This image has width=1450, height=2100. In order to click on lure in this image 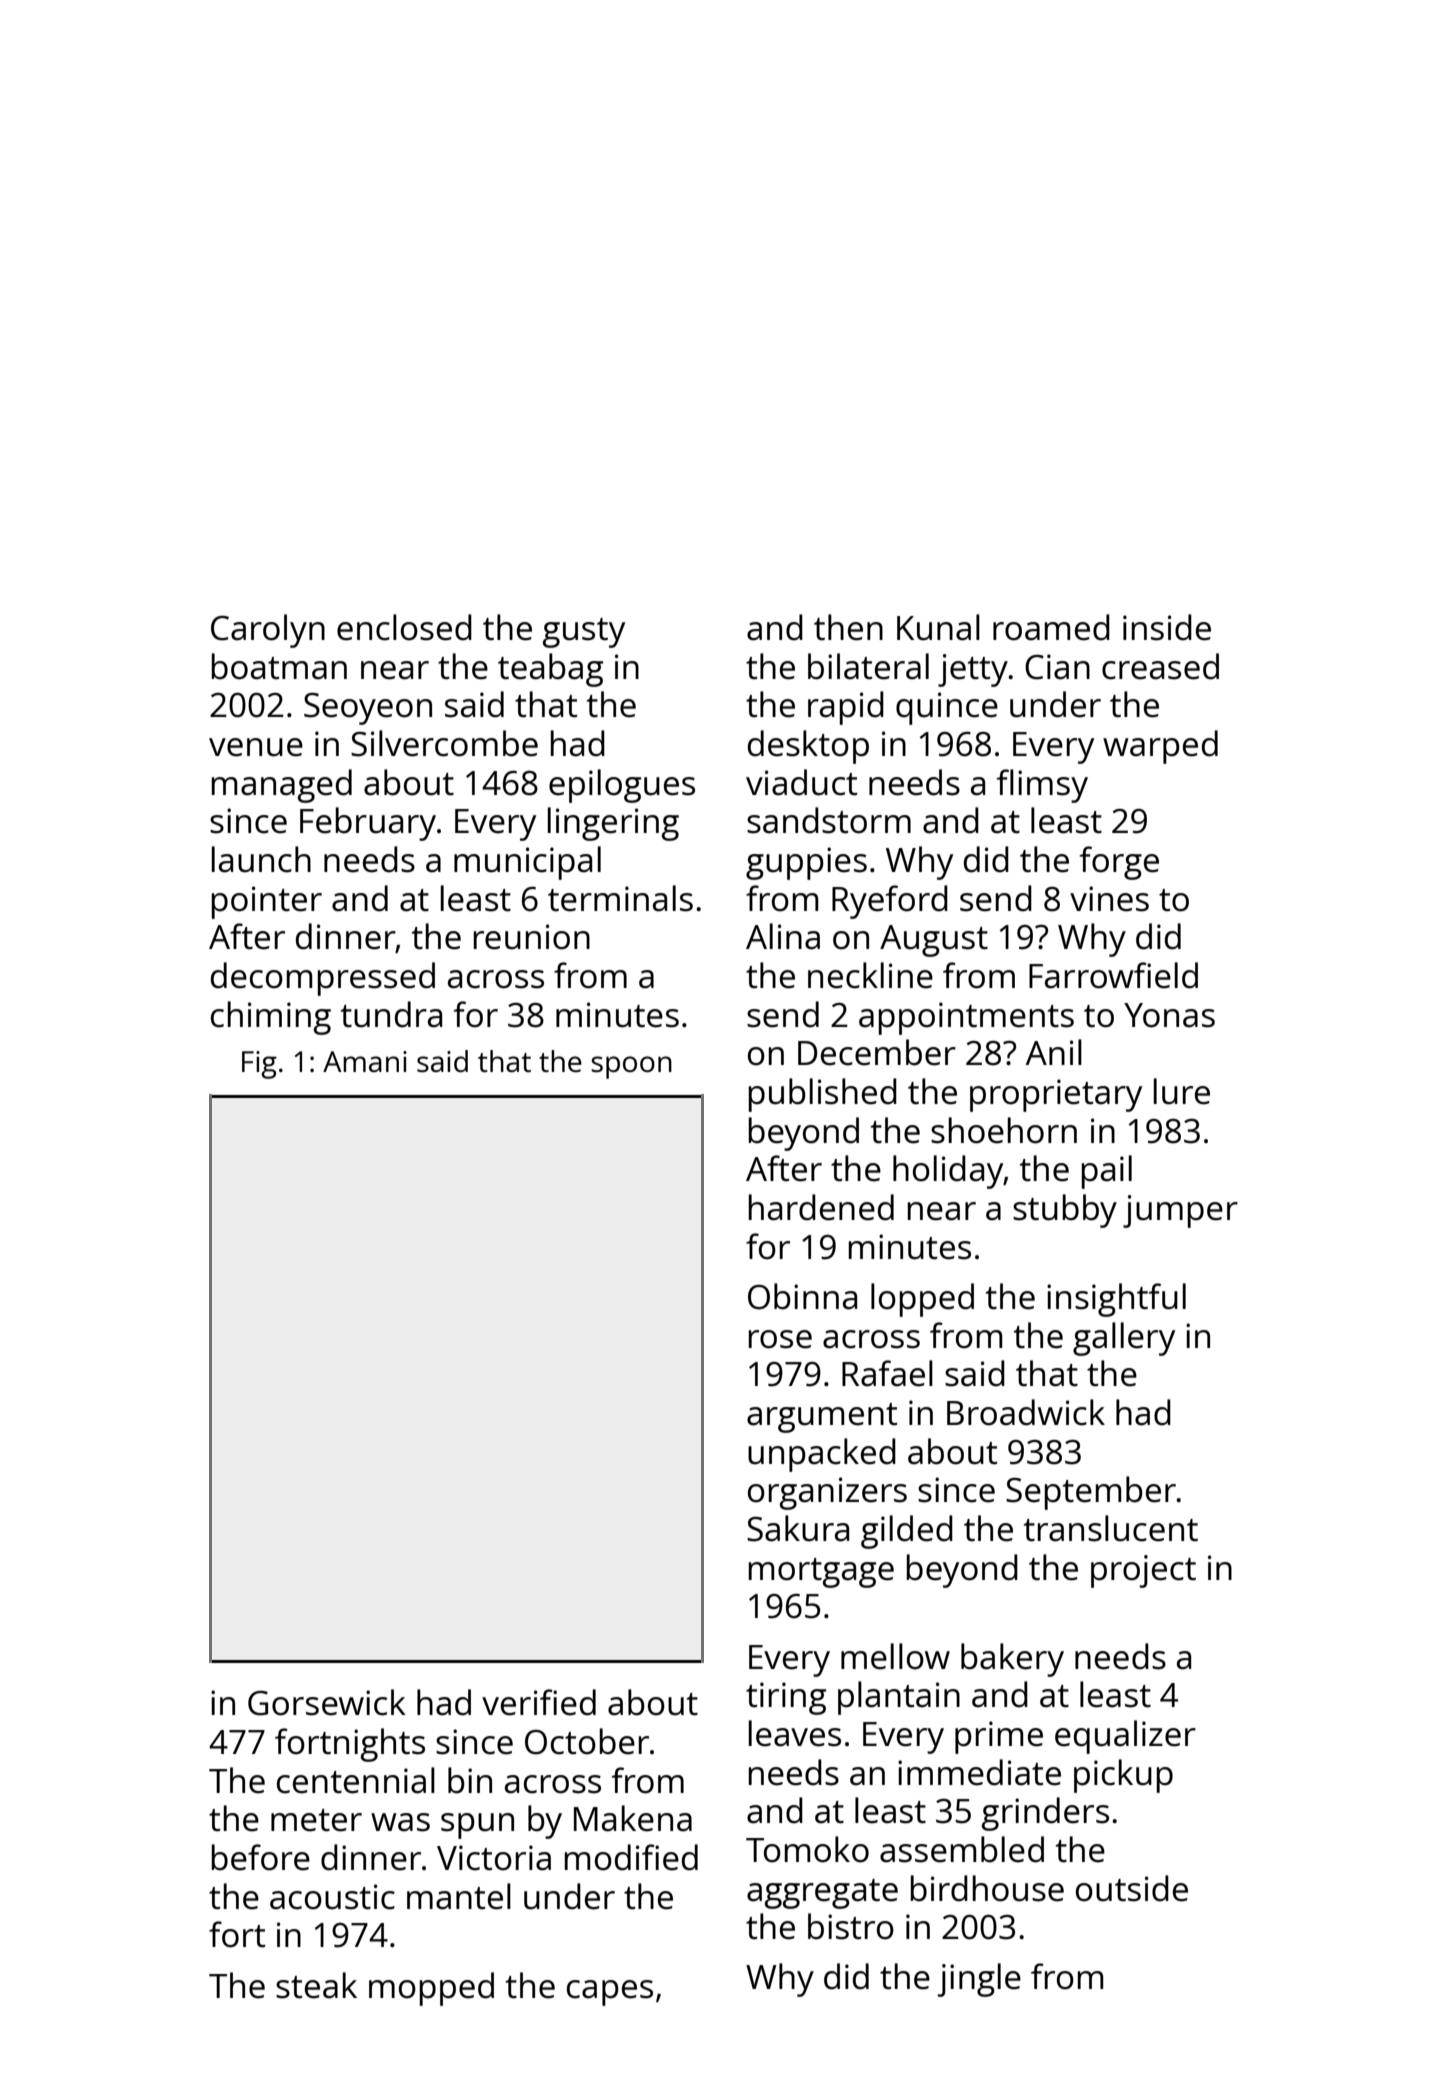, I will do `click(1182, 1091)`.
